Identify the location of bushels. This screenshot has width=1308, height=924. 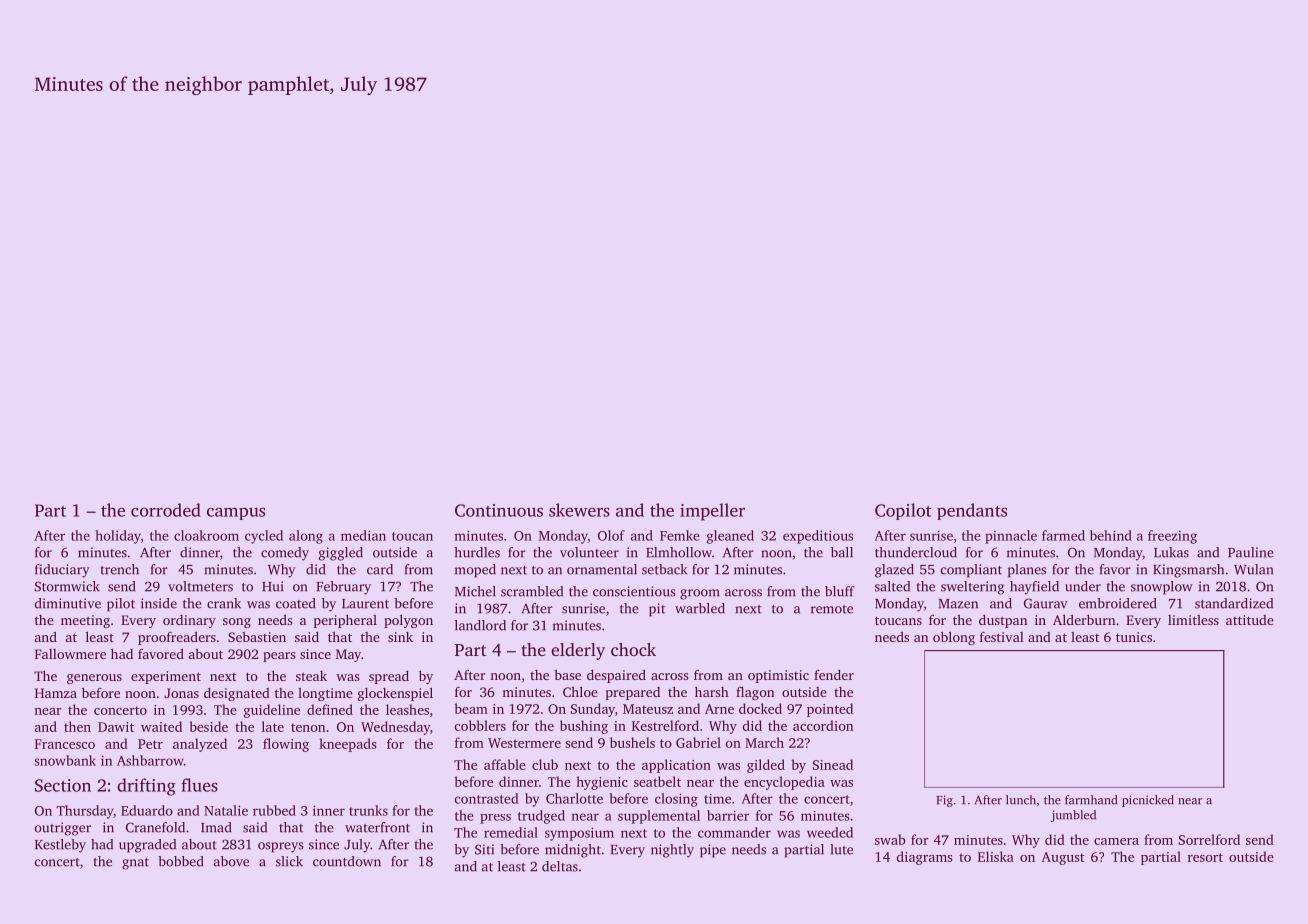
(632, 742).
